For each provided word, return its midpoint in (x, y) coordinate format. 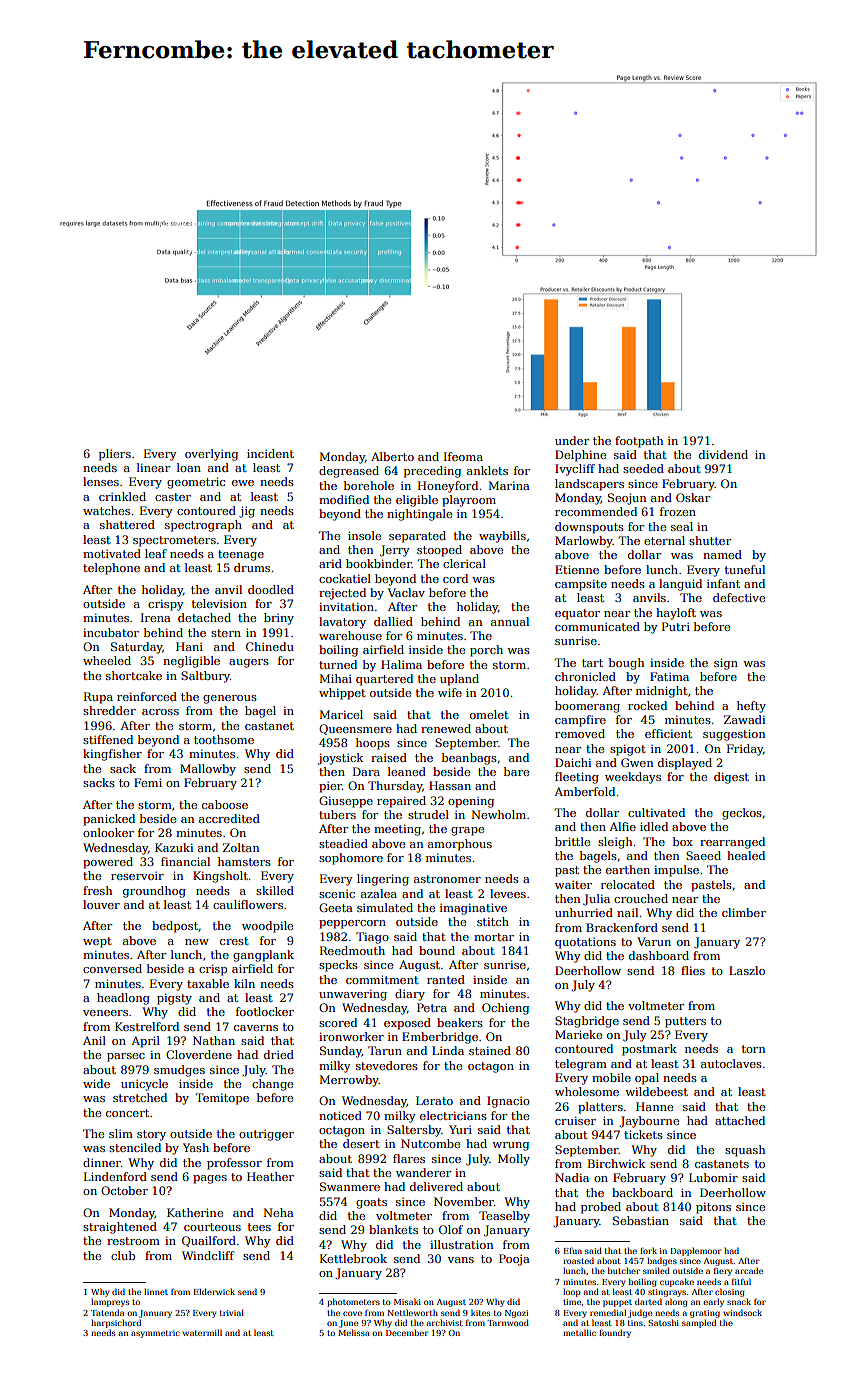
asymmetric (155, 1334)
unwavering (353, 995)
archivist (444, 1322)
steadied (343, 843)
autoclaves (731, 1063)
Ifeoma (463, 456)
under (572, 440)
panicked (109, 820)
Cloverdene (199, 1054)
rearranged (732, 843)
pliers (115, 455)
